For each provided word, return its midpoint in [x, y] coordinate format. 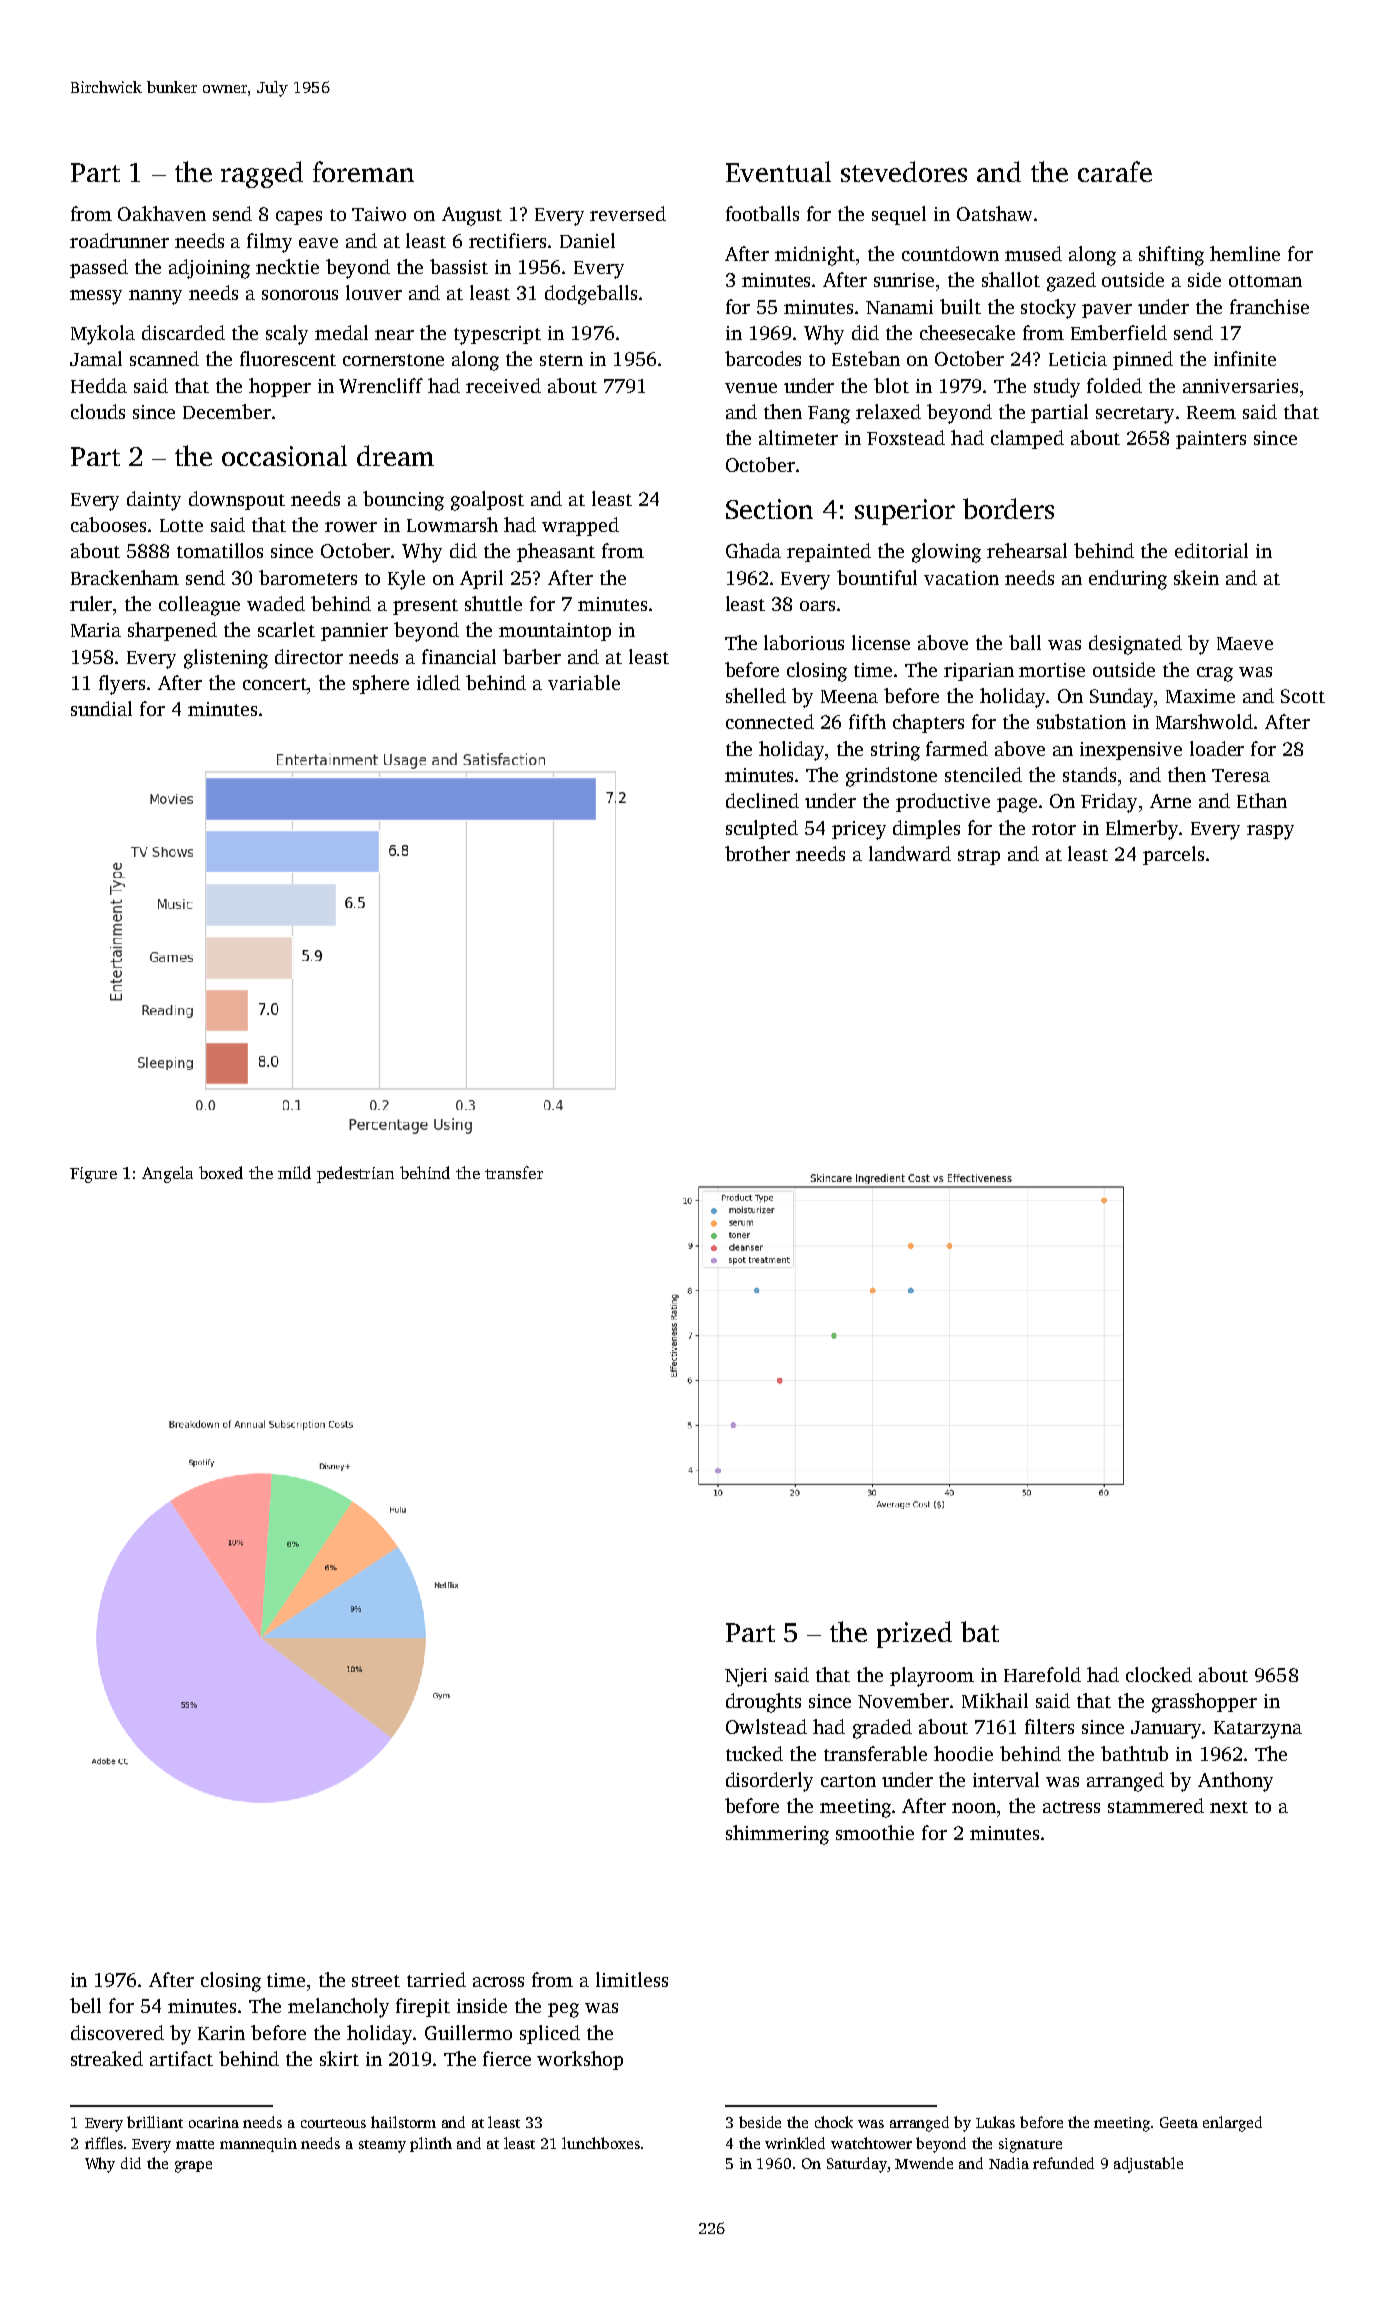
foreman [363, 171]
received [503, 385]
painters [1211, 440]
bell [85, 2005]
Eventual [778, 171]
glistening [226, 659]
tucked [754, 1753]
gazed [1071, 282]
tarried [436, 1979]
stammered [1156, 1805]
